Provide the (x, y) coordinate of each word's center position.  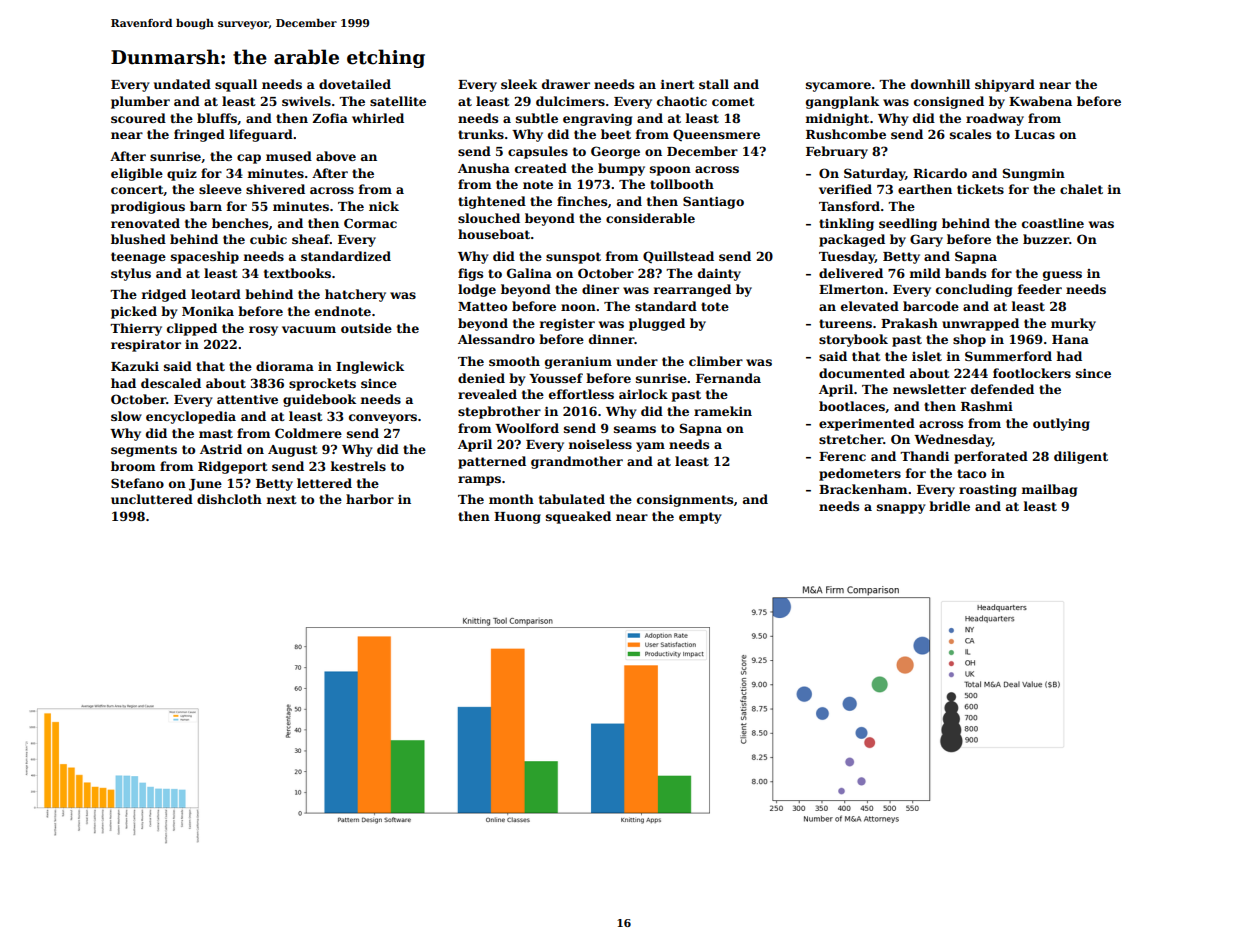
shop (969, 340)
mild (925, 273)
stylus (131, 274)
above (336, 156)
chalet (1081, 189)
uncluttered (152, 499)
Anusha (484, 168)
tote (715, 306)
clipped (192, 329)
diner (600, 289)
